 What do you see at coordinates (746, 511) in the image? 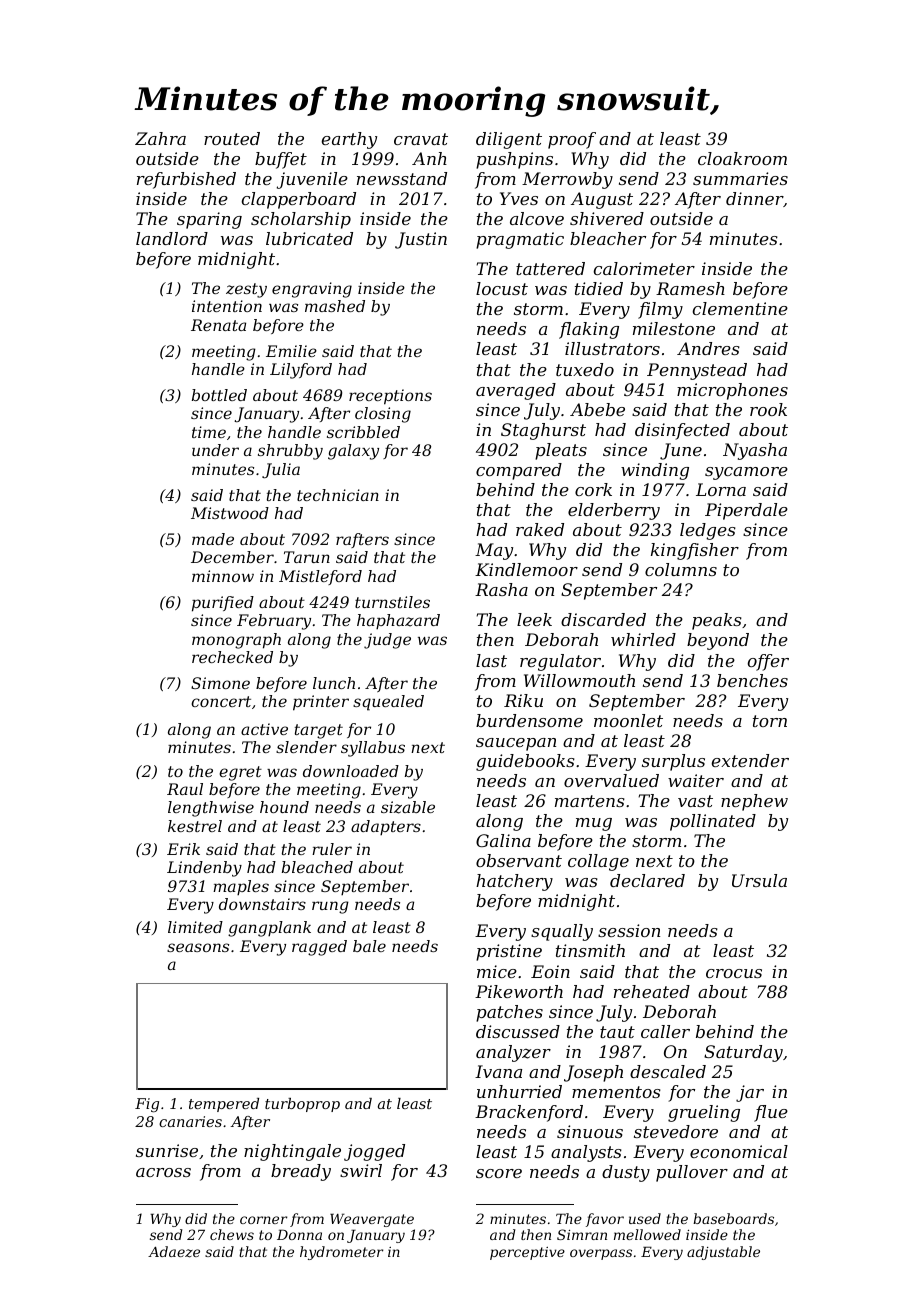
I see `Piperdale` at bounding box center [746, 511].
